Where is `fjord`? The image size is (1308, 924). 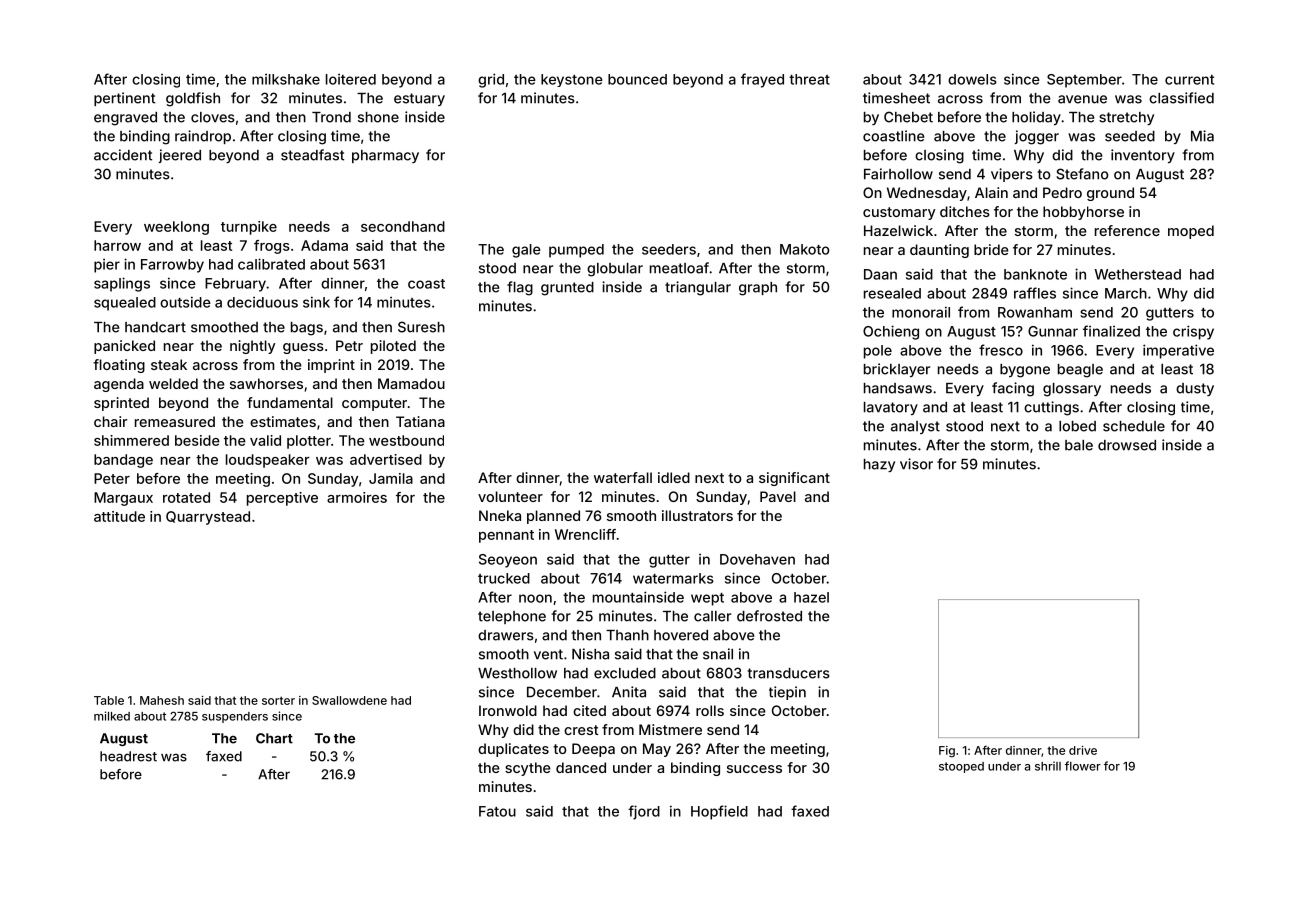 fjord is located at coordinates (644, 812).
